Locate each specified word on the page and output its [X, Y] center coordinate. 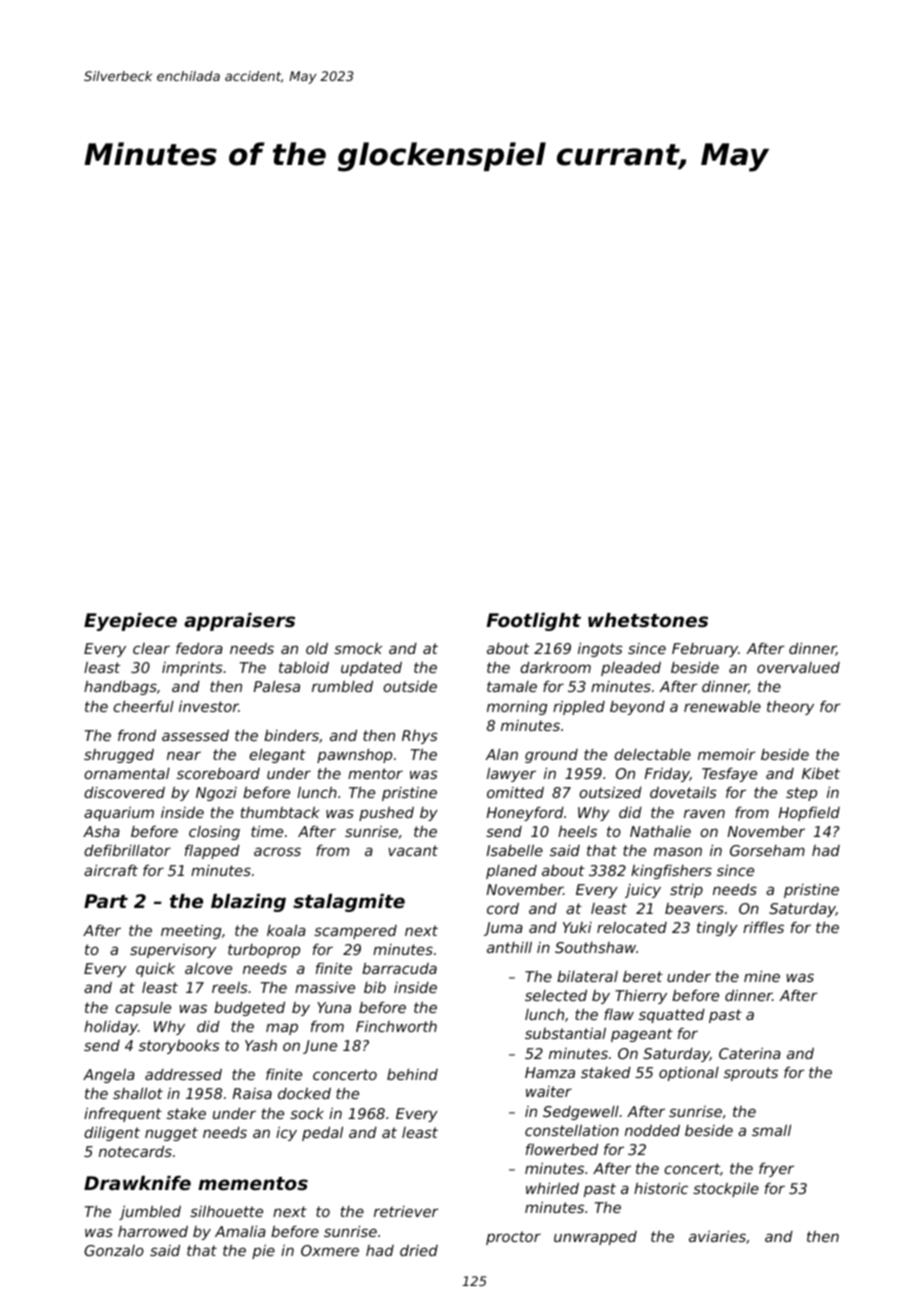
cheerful [143, 706]
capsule [143, 1009]
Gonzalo [114, 1250]
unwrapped [595, 1238]
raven [704, 813]
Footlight [534, 622]
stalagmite [349, 903]
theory [790, 707]
